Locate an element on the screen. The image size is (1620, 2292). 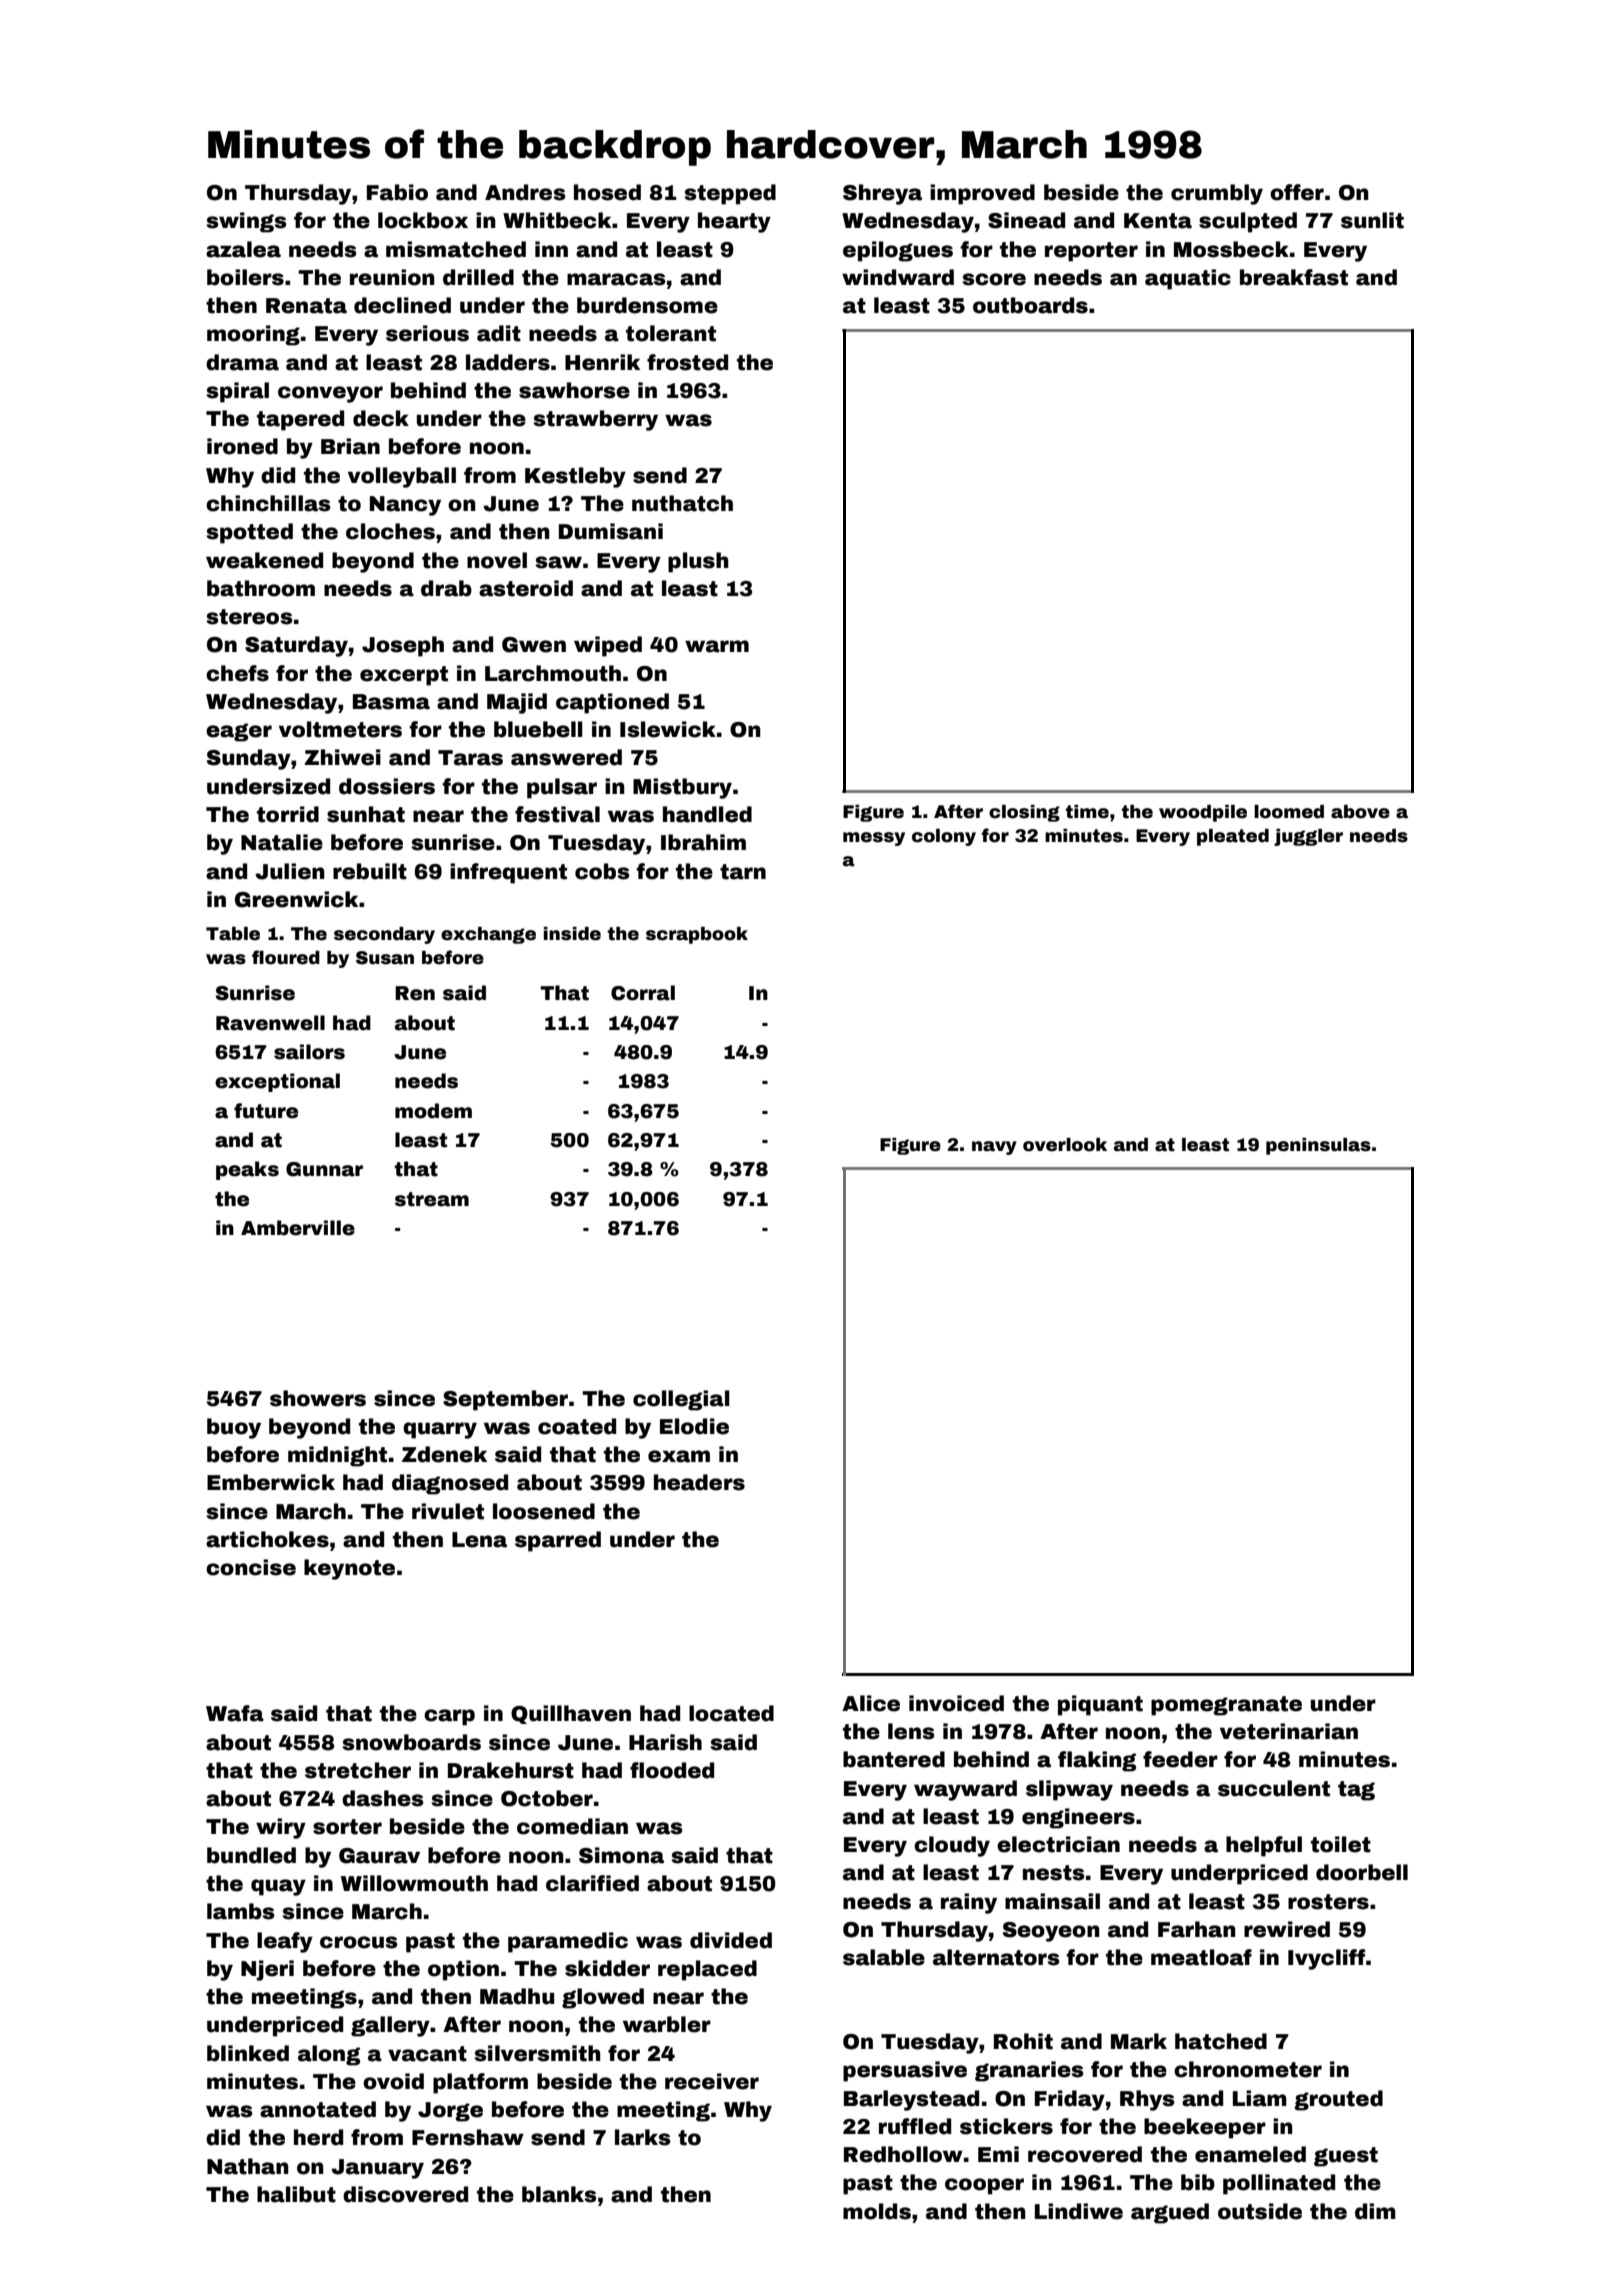
overlook is located at coordinates (1065, 1145).
